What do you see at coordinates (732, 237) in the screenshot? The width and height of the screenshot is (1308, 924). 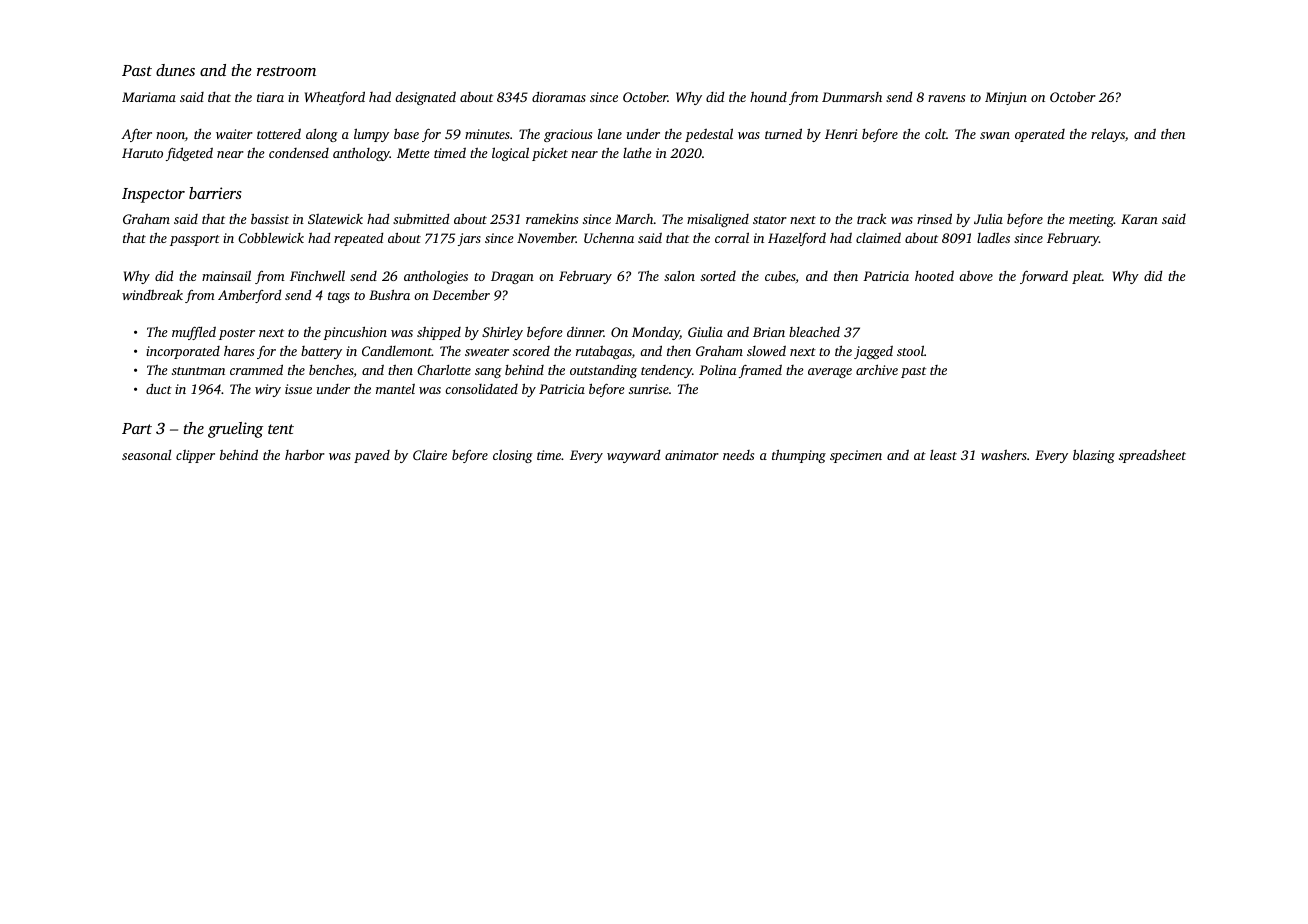 I see `corral` at bounding box center [732, 237].
